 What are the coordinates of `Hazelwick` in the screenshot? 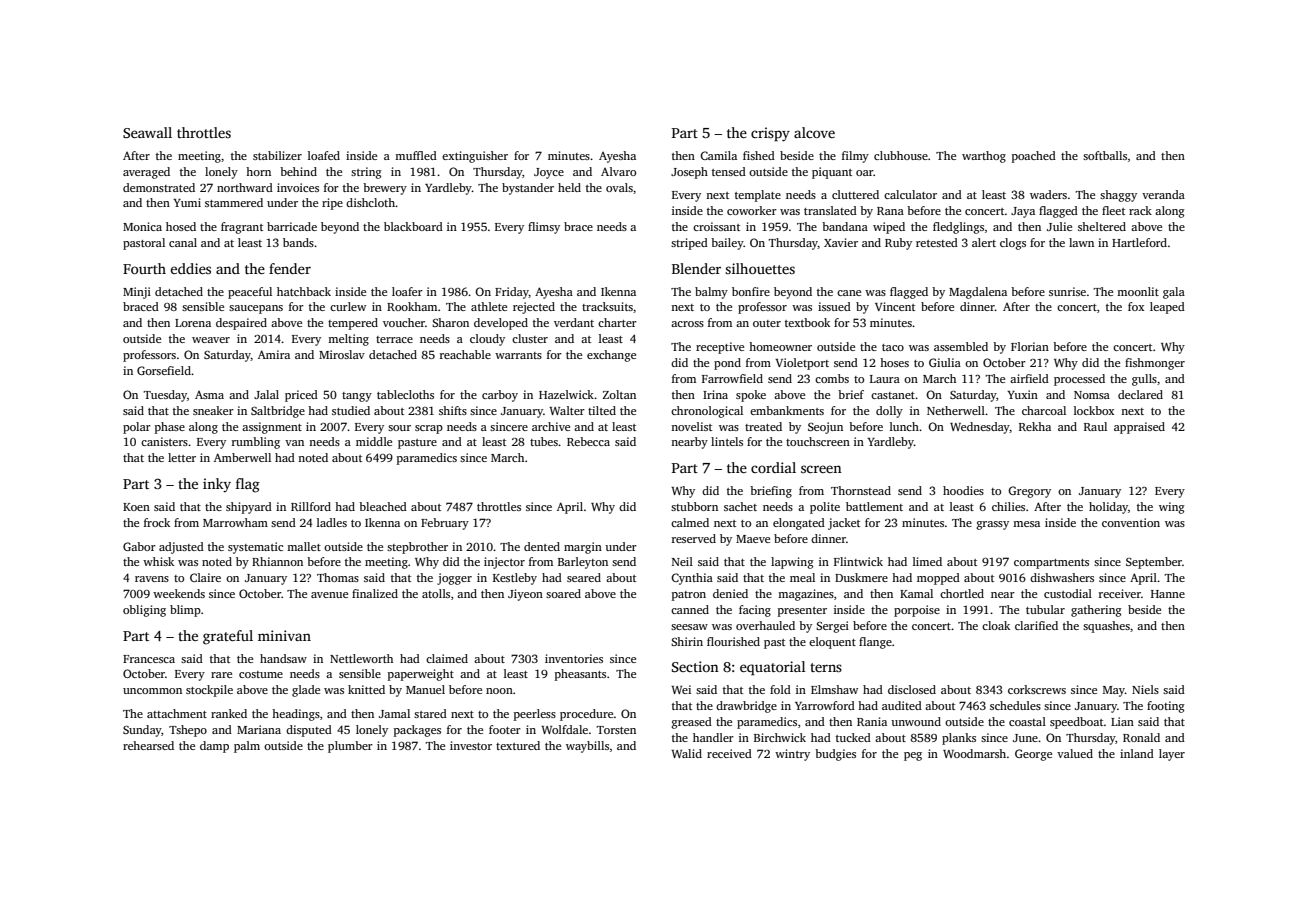 It's located at (566, 394).
